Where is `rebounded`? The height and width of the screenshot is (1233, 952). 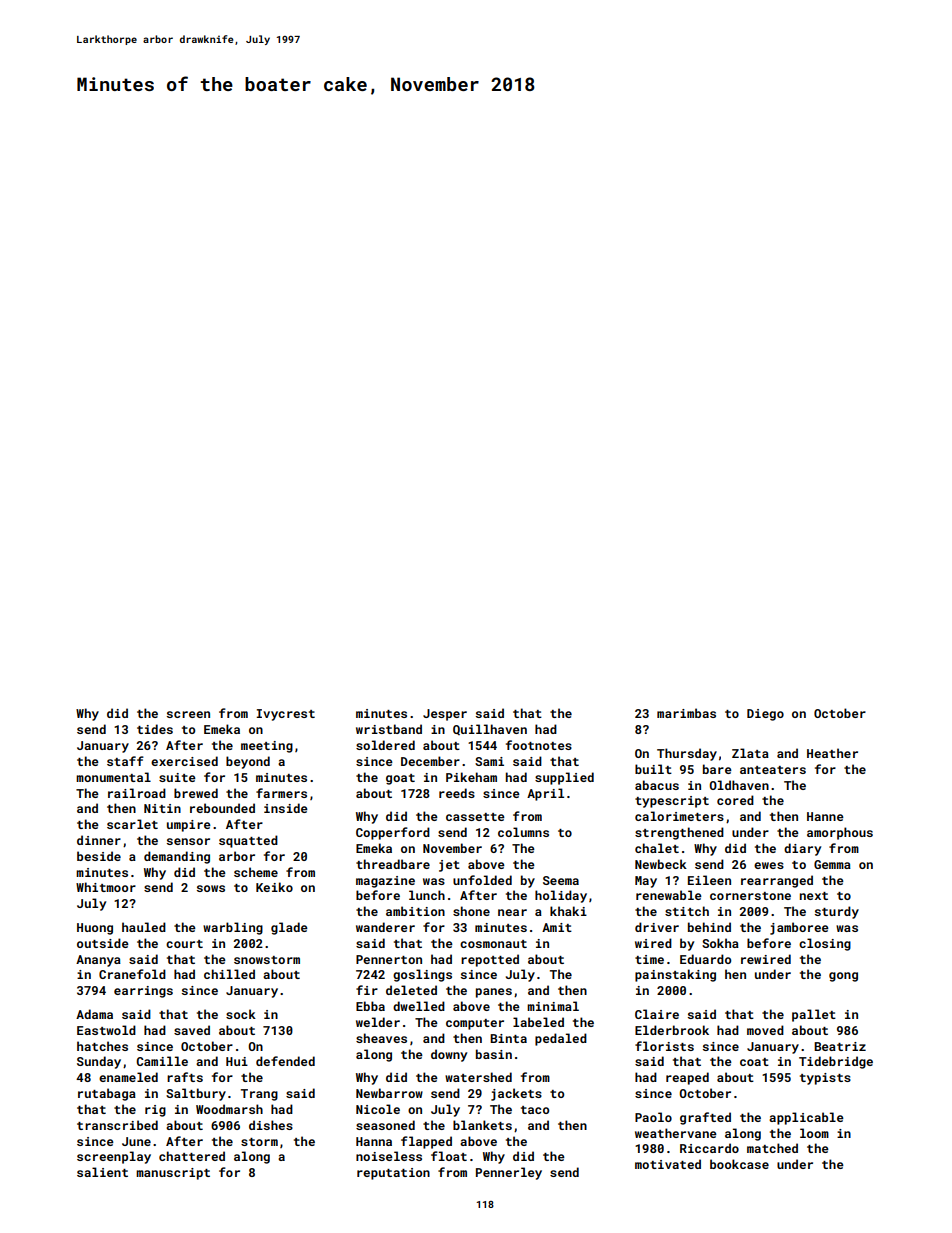
rebounded is located at coordinates (222, 808).
